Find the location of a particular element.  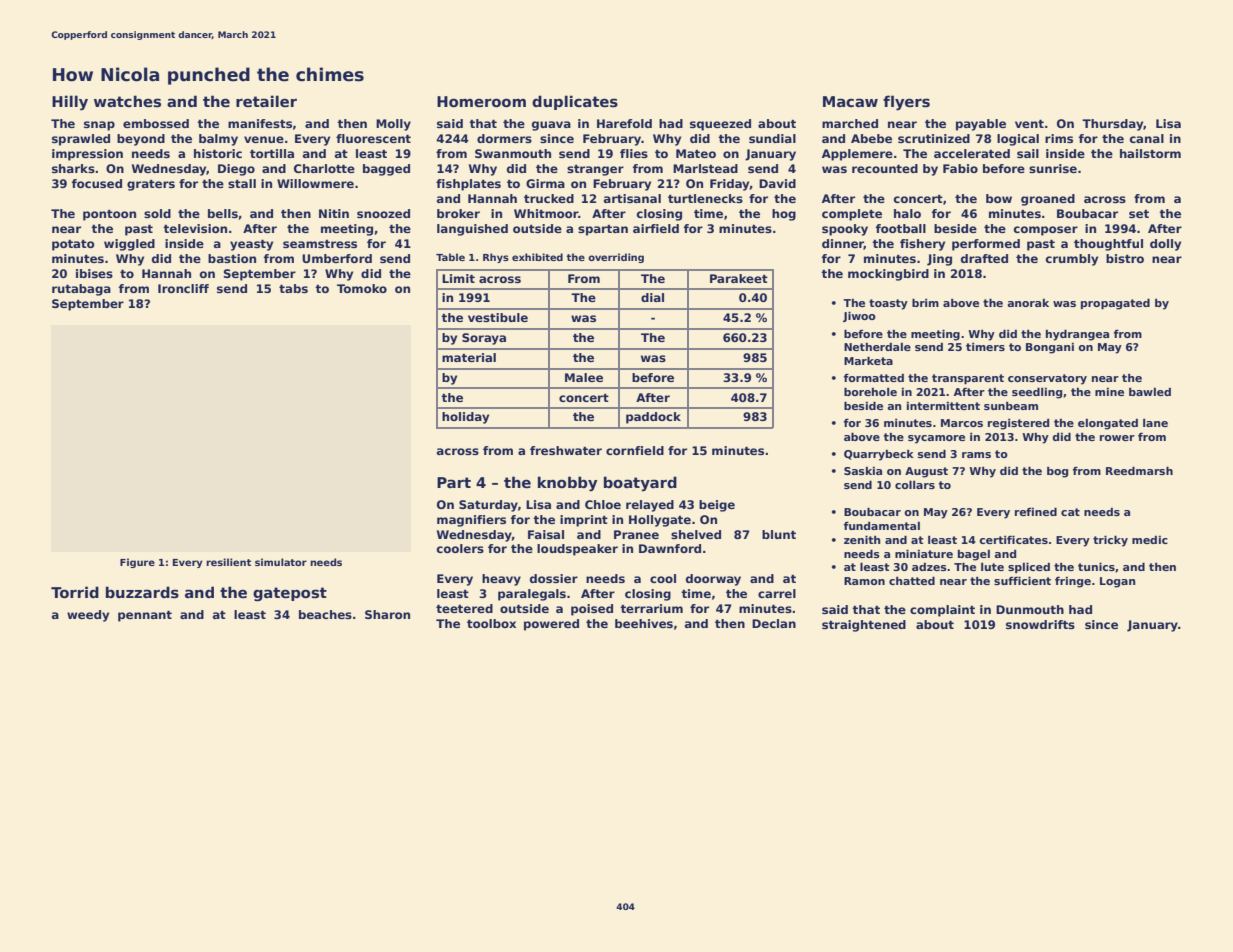

toolbox is located at coordinates (491, 623).
